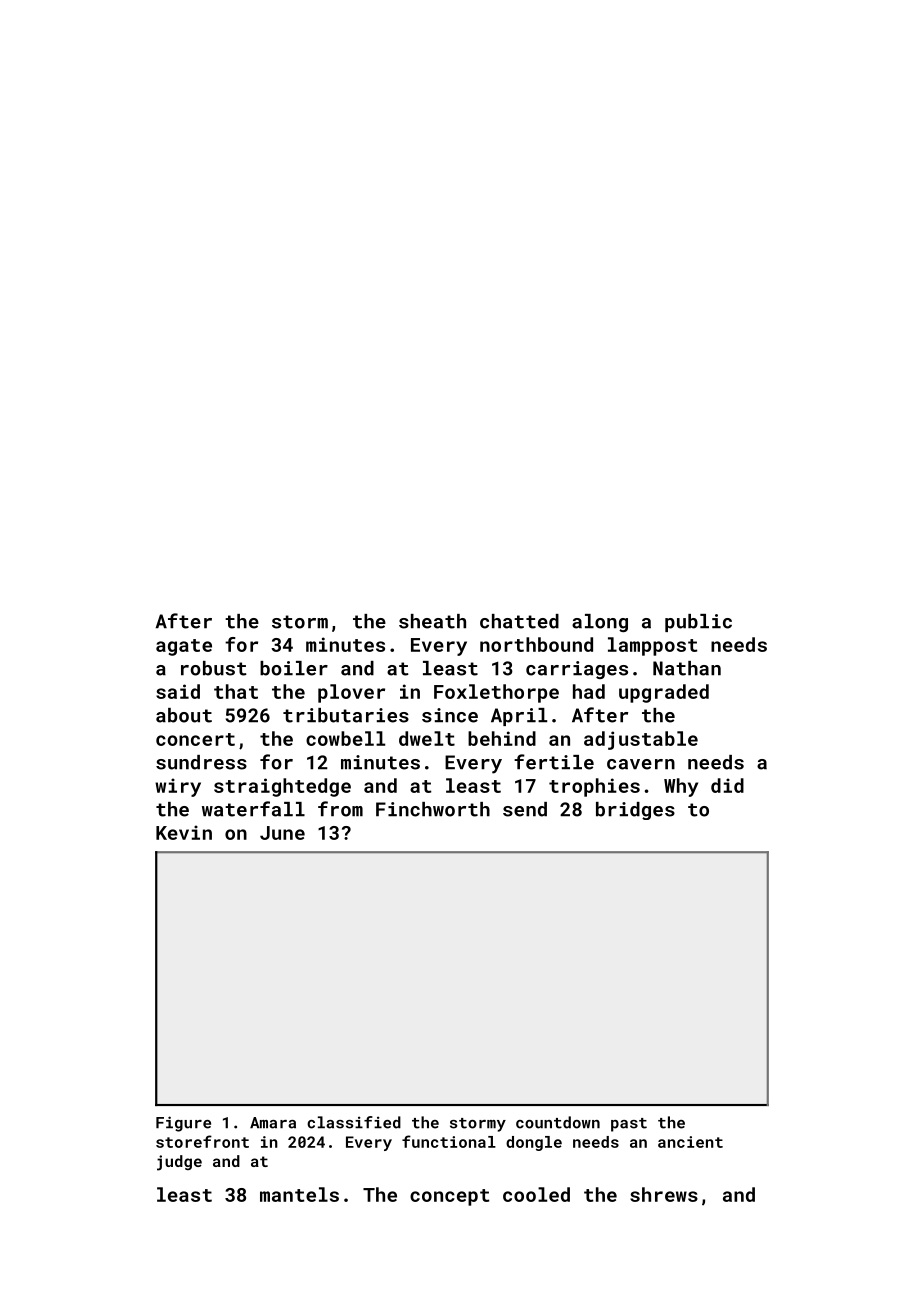 The height and width of the document is (1311, 924). Describe the element at coordinates (354, 1122) in the document. I see `classified` at that location.
